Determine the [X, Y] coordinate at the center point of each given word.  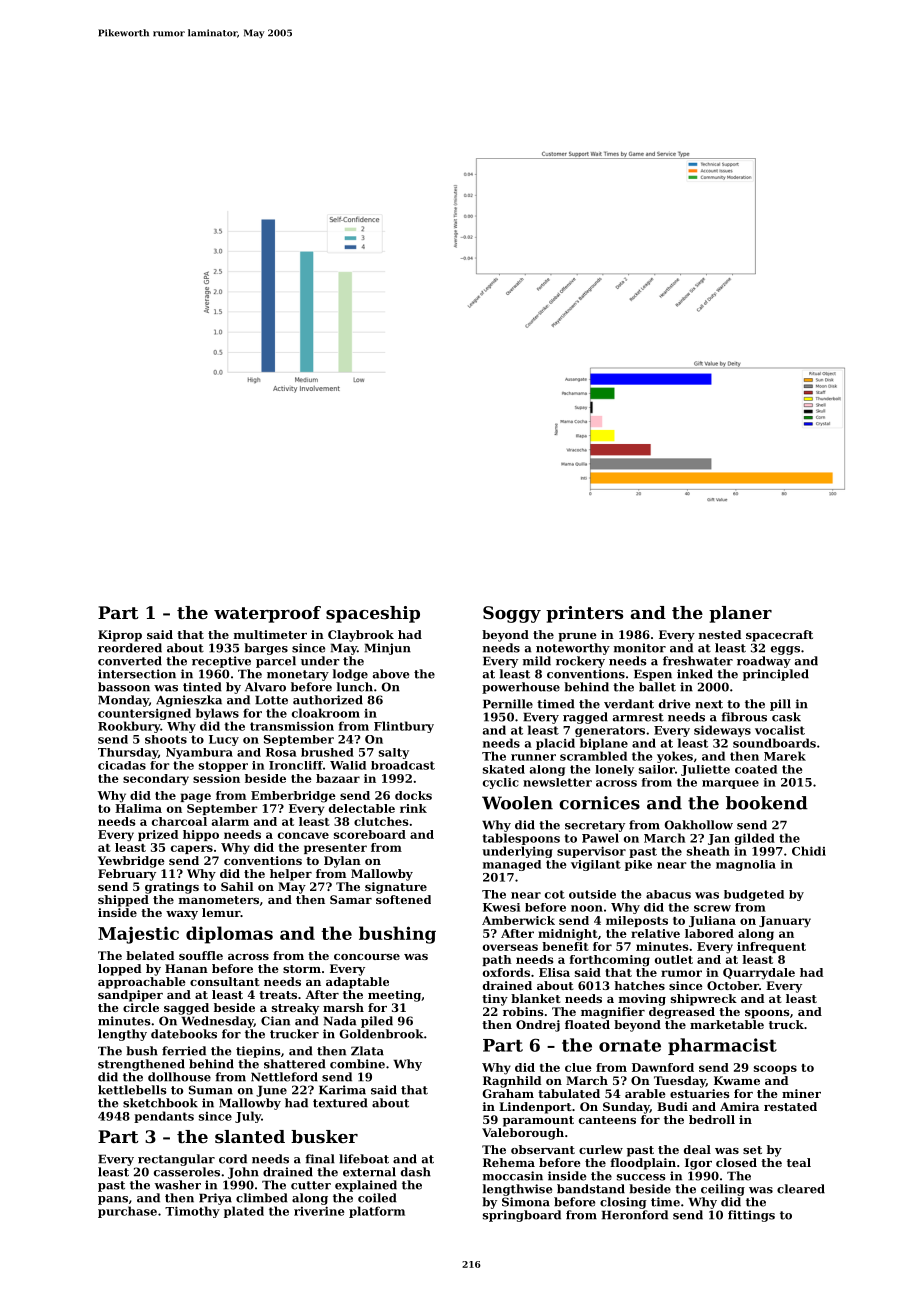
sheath [708, 851]
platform [377, 1212]
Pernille [508, 704]
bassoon [124, 687]
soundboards [774, 743]
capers [192, 849]
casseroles [187, 1172]
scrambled [593, 756]
